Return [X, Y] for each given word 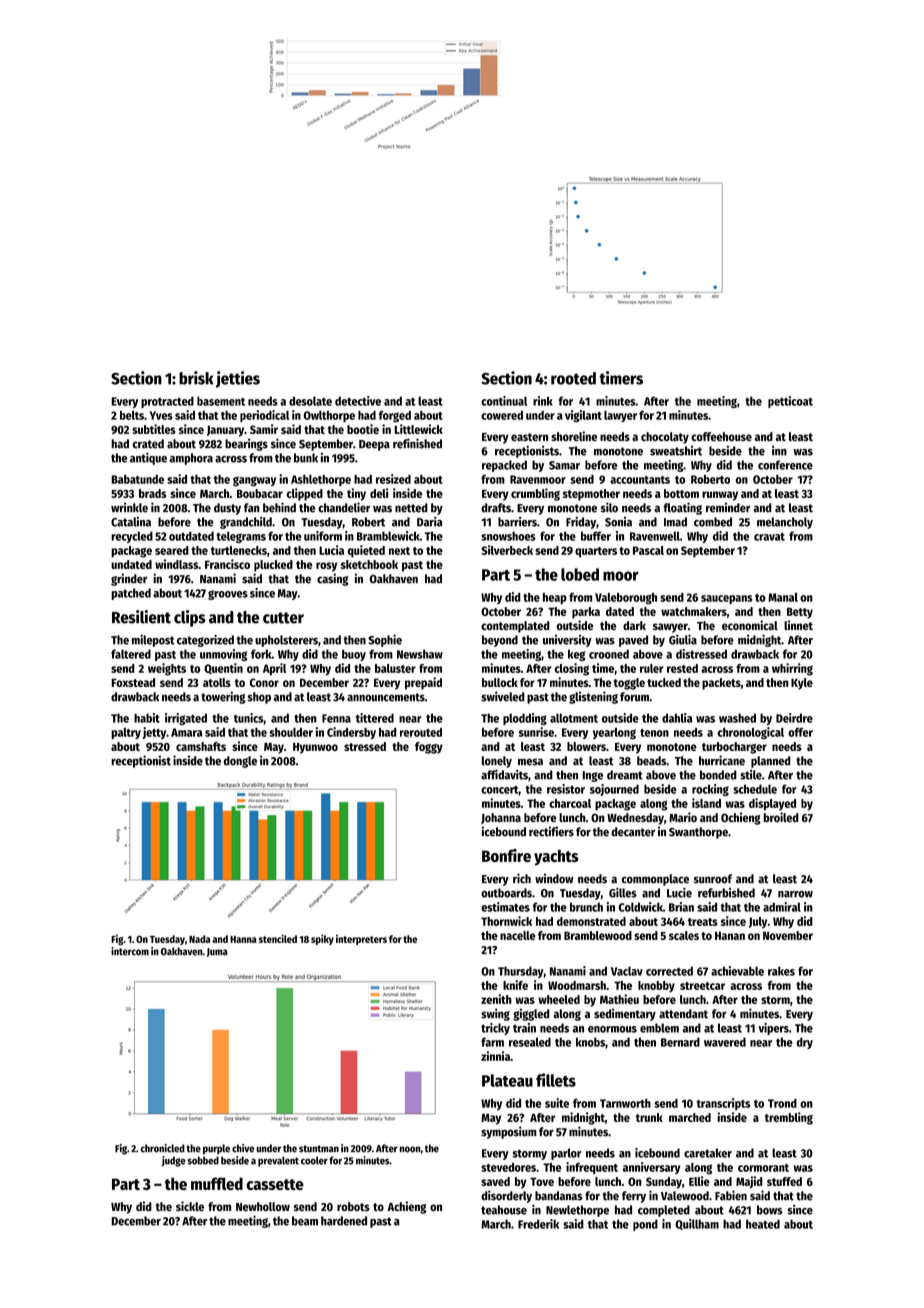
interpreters [361, 940]
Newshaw [420, 654]
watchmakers [694, 611]
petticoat [790, 402]
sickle [190, 1206]
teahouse [504, 1210]
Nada [199, 939]
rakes [781, 971]
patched [131, 594]
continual [504, 401]
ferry [634, 1197]
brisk [196, 378]
